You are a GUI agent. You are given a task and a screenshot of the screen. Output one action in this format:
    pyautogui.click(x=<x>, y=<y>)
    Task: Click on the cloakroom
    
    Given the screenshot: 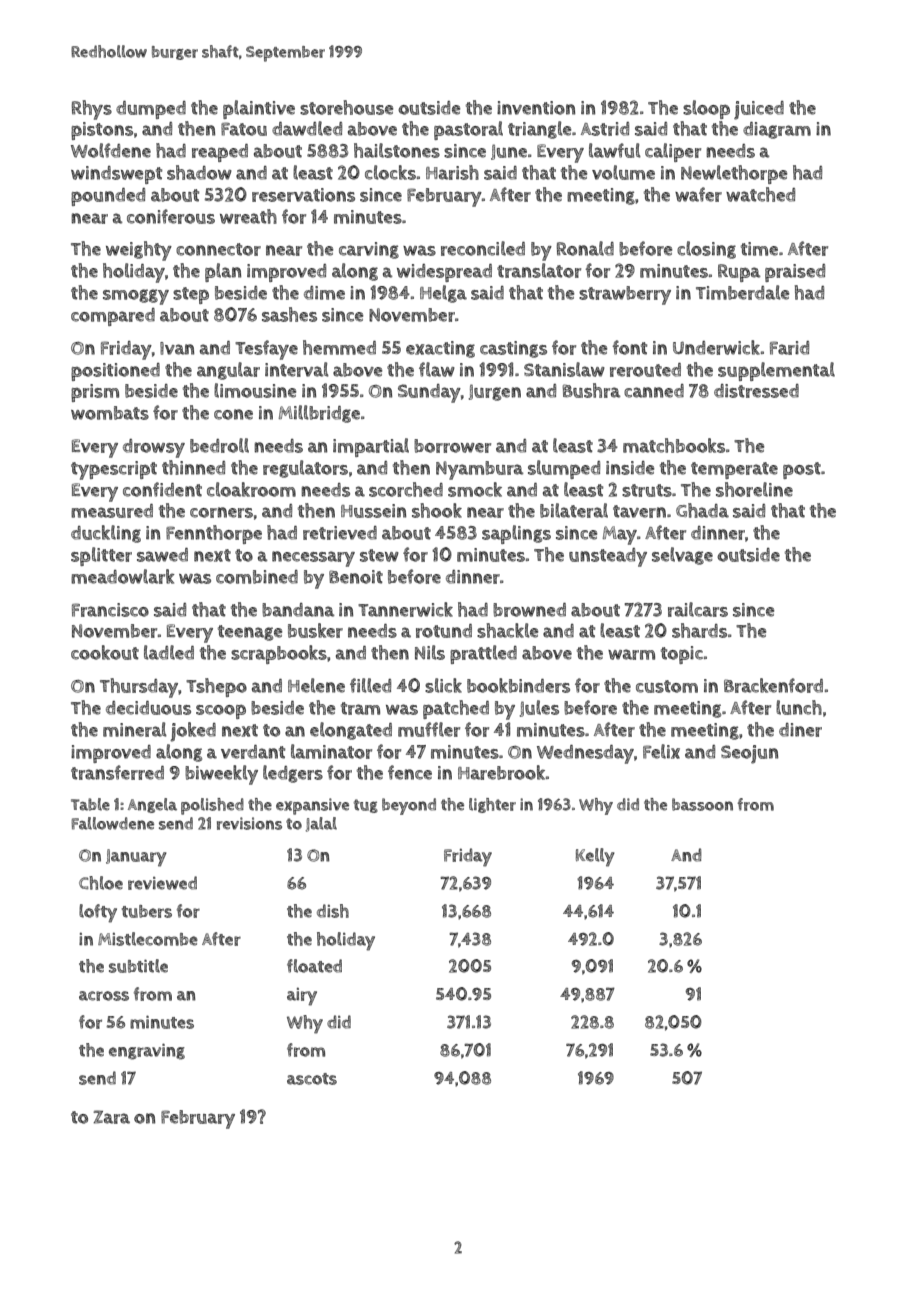 What is the action you would take?
    pyautogui.click(x=251, y=489)
